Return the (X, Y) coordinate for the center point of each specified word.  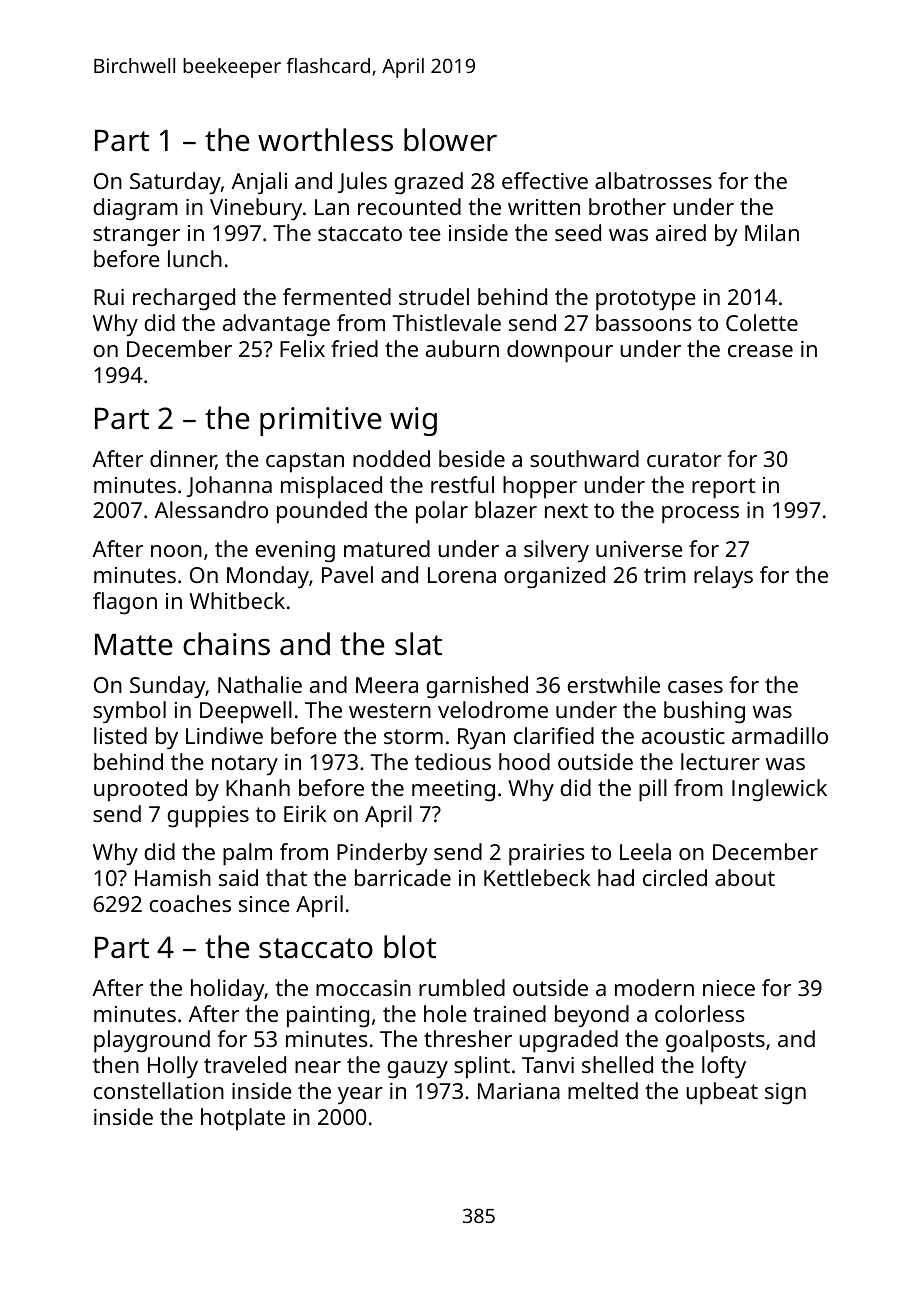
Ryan (481, 739)
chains (226, 644)
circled (675, 877)
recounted (409, 206)
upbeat (722, 1093)
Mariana (519, 1091)
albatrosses (653, 180)
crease (760, 351)
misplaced (331, 487)
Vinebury (256, 209)
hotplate (243, 1119)
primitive (321, 421)
